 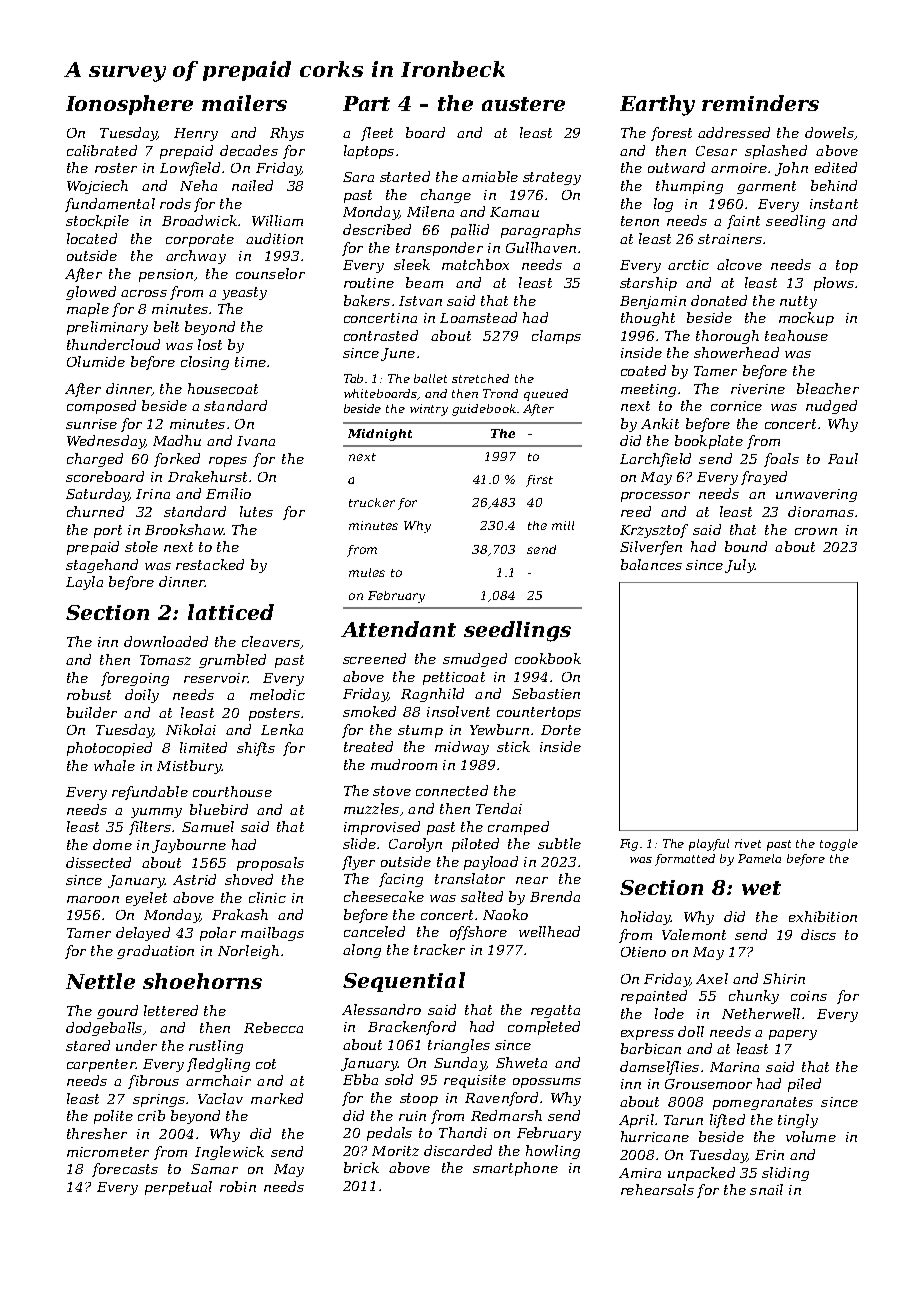 What do you see at coordinates (475, 660) in the page?
I see `smudged` at bounding box center [475, 660].
